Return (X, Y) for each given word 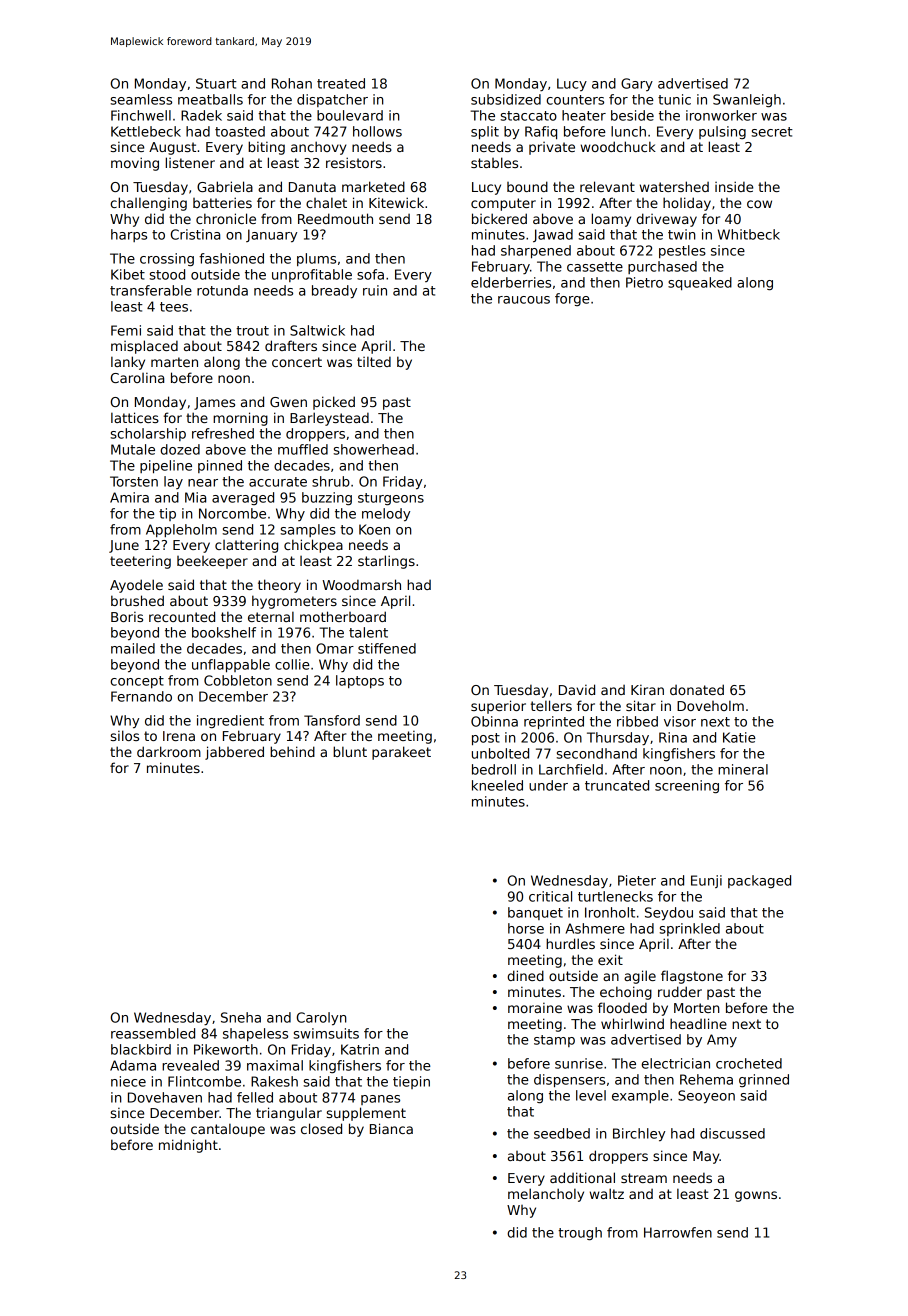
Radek (201, 115)
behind (292, 751)
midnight (188, 1146)
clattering (246, 546)
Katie (739, 737)
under (548, 785)
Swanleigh (747, 100)
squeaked (700, 283)
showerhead (373, 449)
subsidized (506, 99)
